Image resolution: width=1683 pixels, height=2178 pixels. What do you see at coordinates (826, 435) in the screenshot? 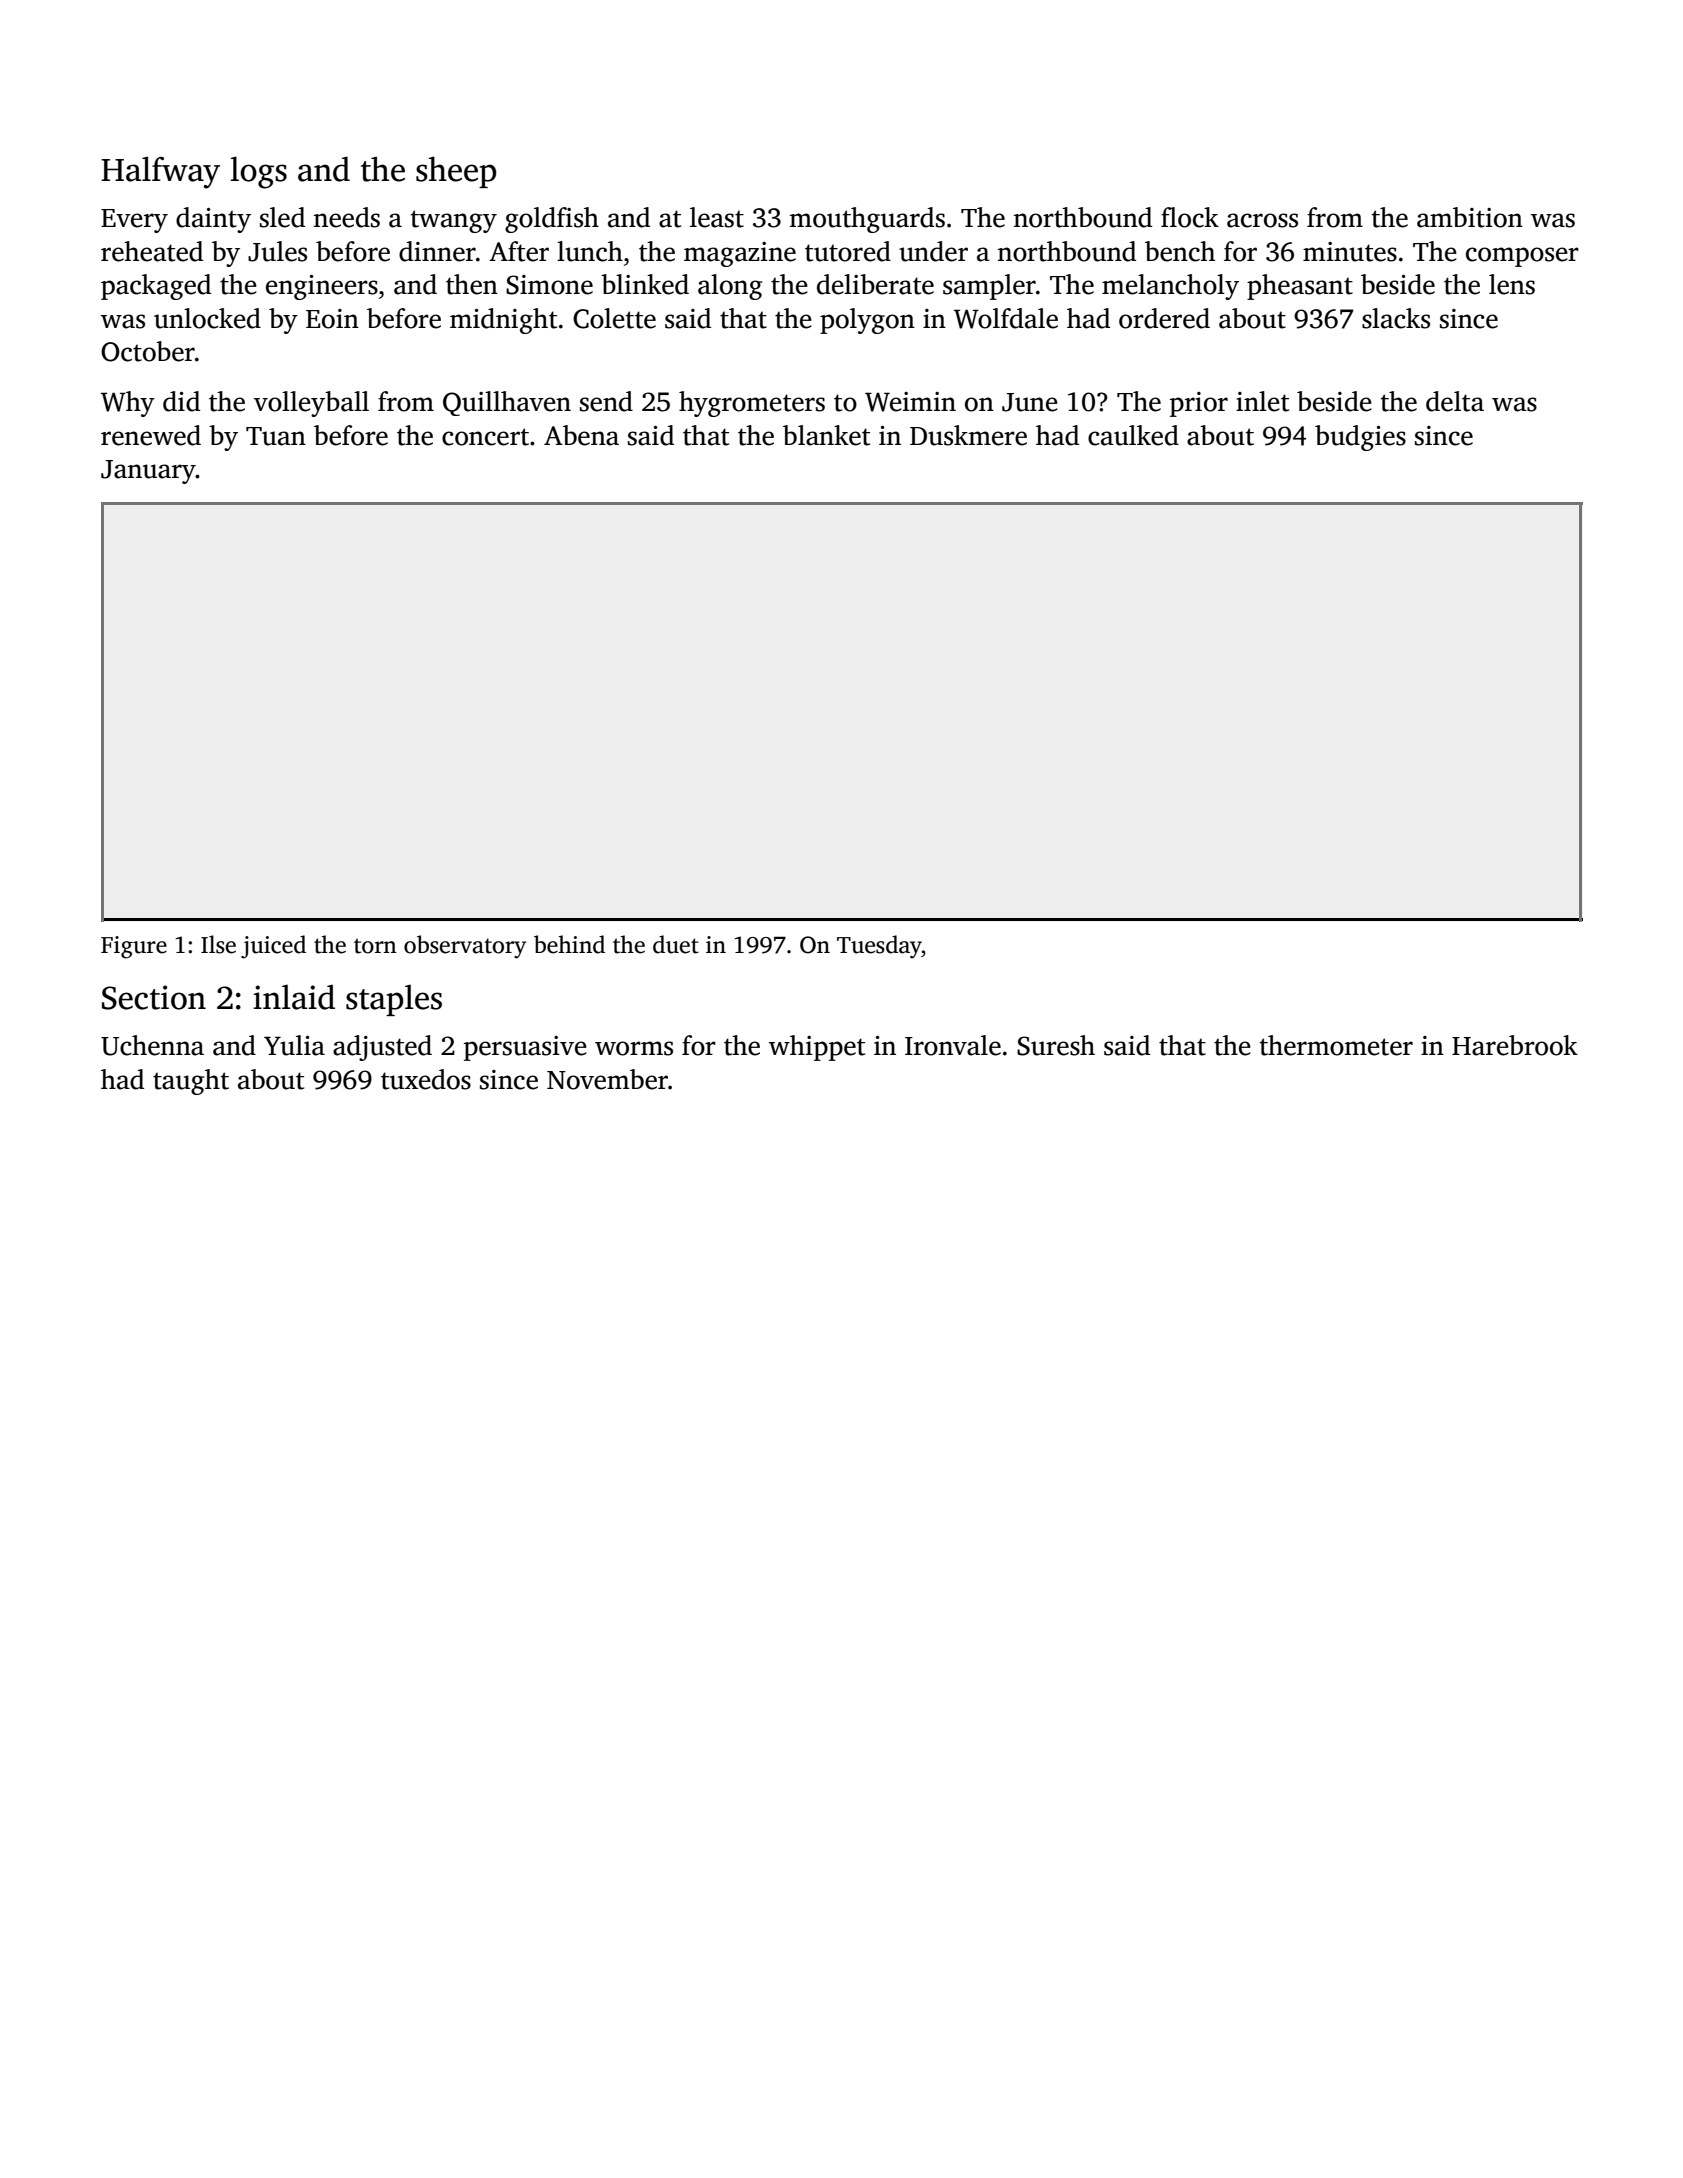
I see `blanket` at bounding box center [826, 435].
